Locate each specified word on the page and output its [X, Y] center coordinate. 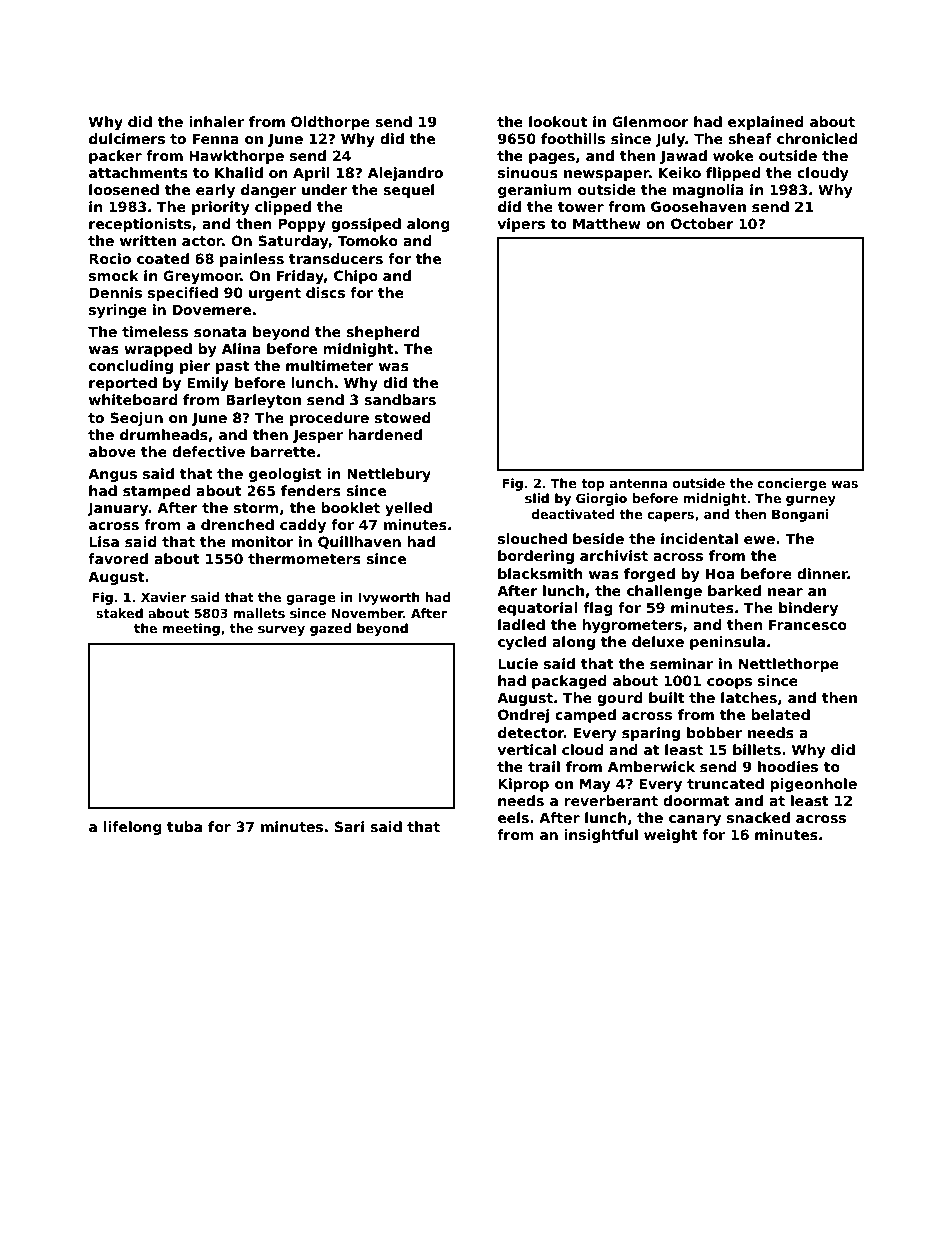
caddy [303, 526]
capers [671, 517]
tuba [184, 826]
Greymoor [202, 277]
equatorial [538, 609]
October [702, 223]
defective [208, 451]
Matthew [607, 223]
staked [119, 613]
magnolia [708, 191]
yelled [408, 509]
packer [115, 157]
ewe [759, 540]
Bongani [800, 515]
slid [537, 498]
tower [581, 207]
